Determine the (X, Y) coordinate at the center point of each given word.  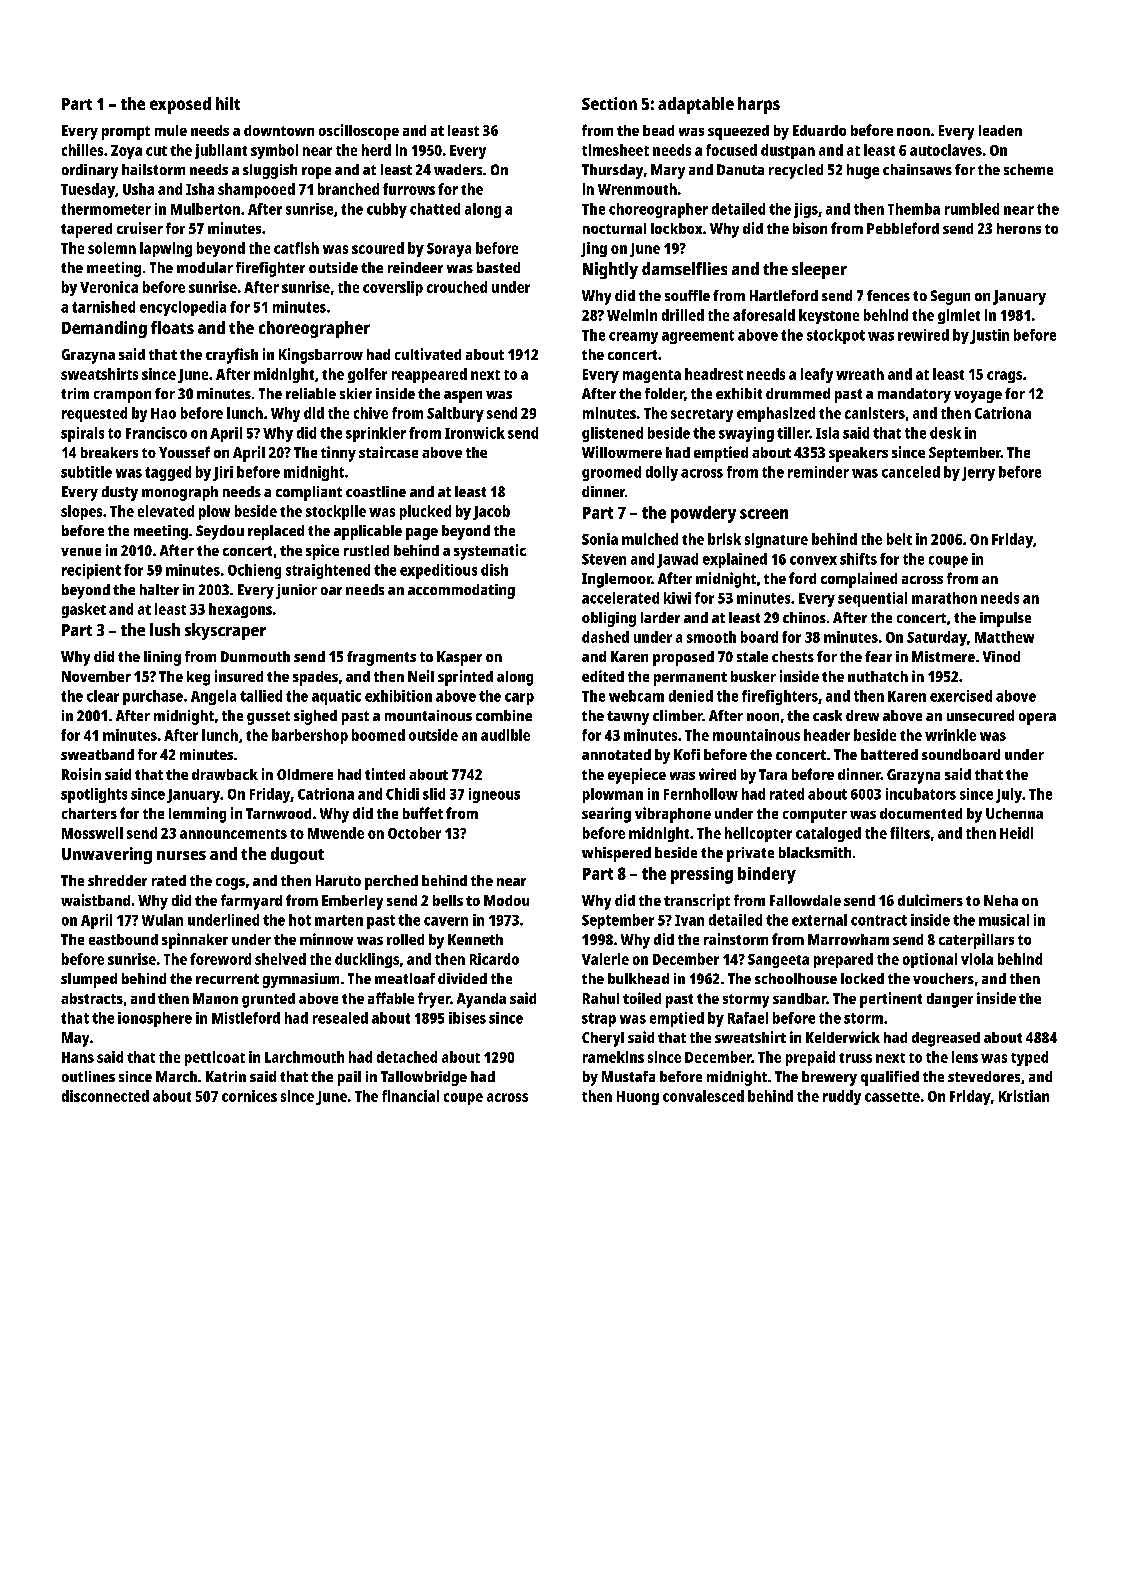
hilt (228, 103)
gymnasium (301, 980)
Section (609, 103)
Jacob (491, 512)
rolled (405, 939)
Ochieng (254, 571)
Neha (1001, 900)
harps (759, 105)
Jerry (978, 474)
